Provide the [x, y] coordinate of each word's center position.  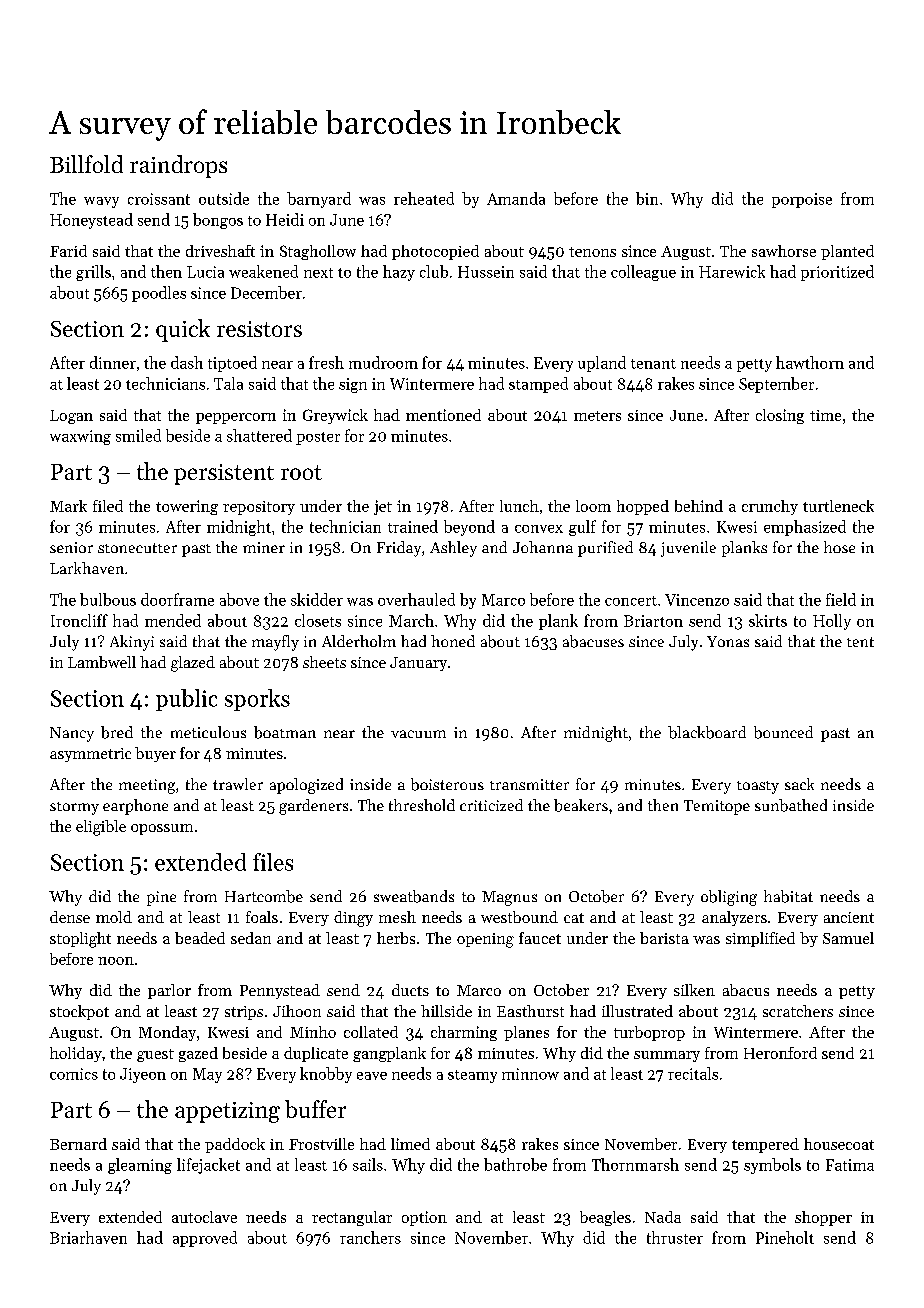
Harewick [732, 271]
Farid [68, 251]
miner [264, 547]
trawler [238, 784]
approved [205, 1239]
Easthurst [530, 1011]
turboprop [649, 1033]
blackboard [707, 732]
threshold [422, 805]
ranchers [370, 1237]
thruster [675, 1237]
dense [70, 917]
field [841, 599]
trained [413, 526]
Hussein [486, 272]
